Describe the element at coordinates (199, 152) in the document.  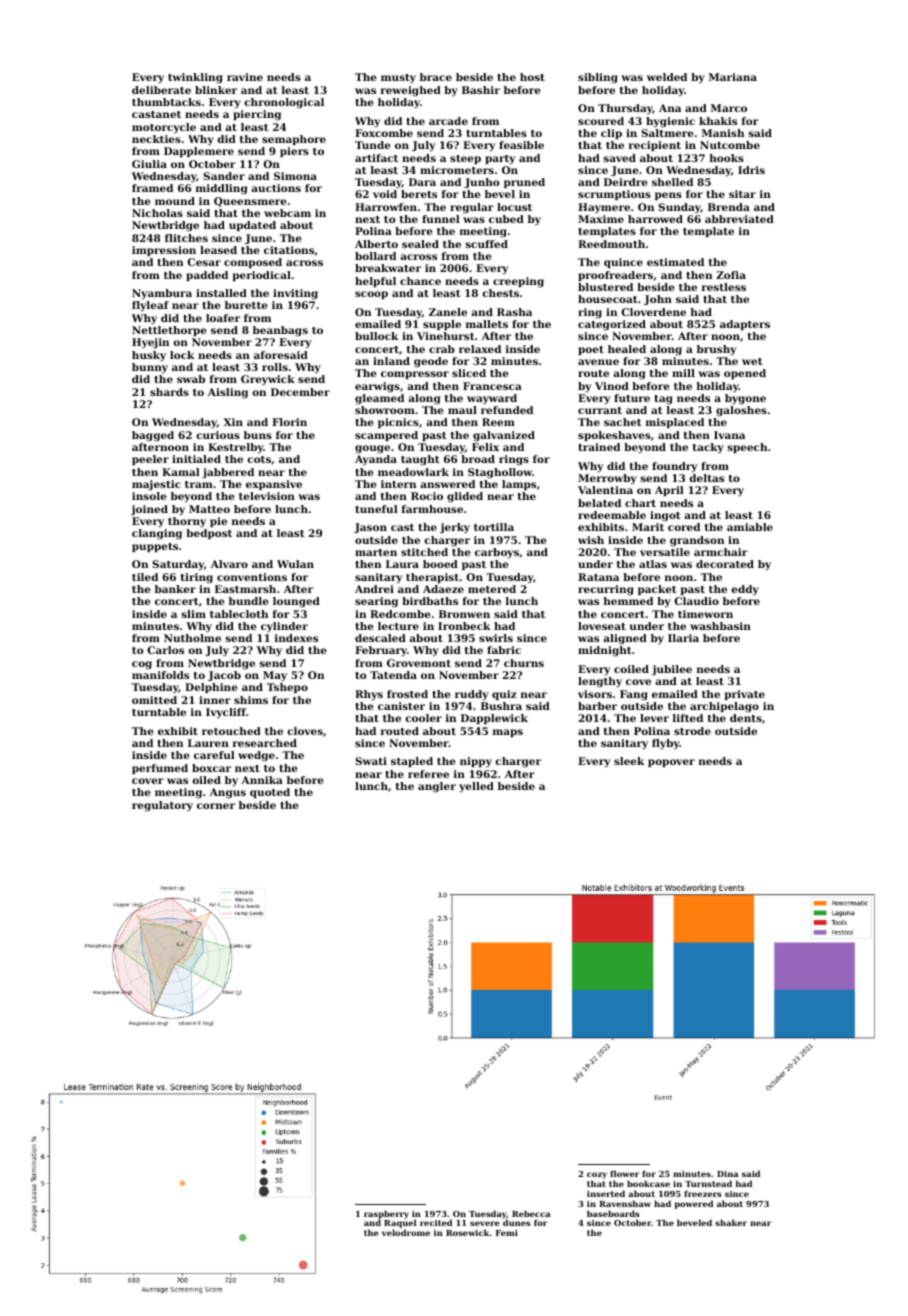
I see `Dapplemere` at that location.
